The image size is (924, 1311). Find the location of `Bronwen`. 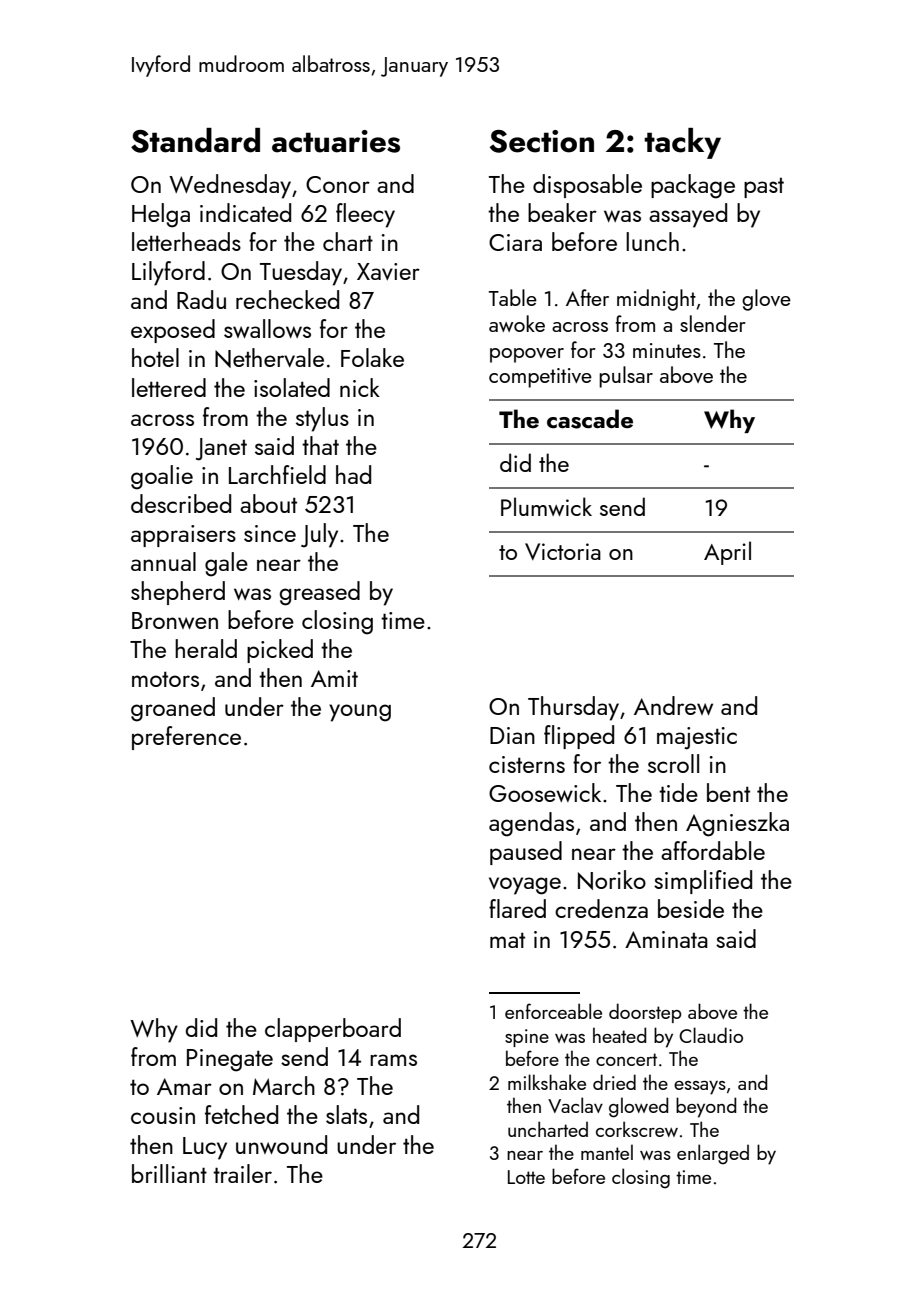

Bronwen is located at coordinates (175, 620).
